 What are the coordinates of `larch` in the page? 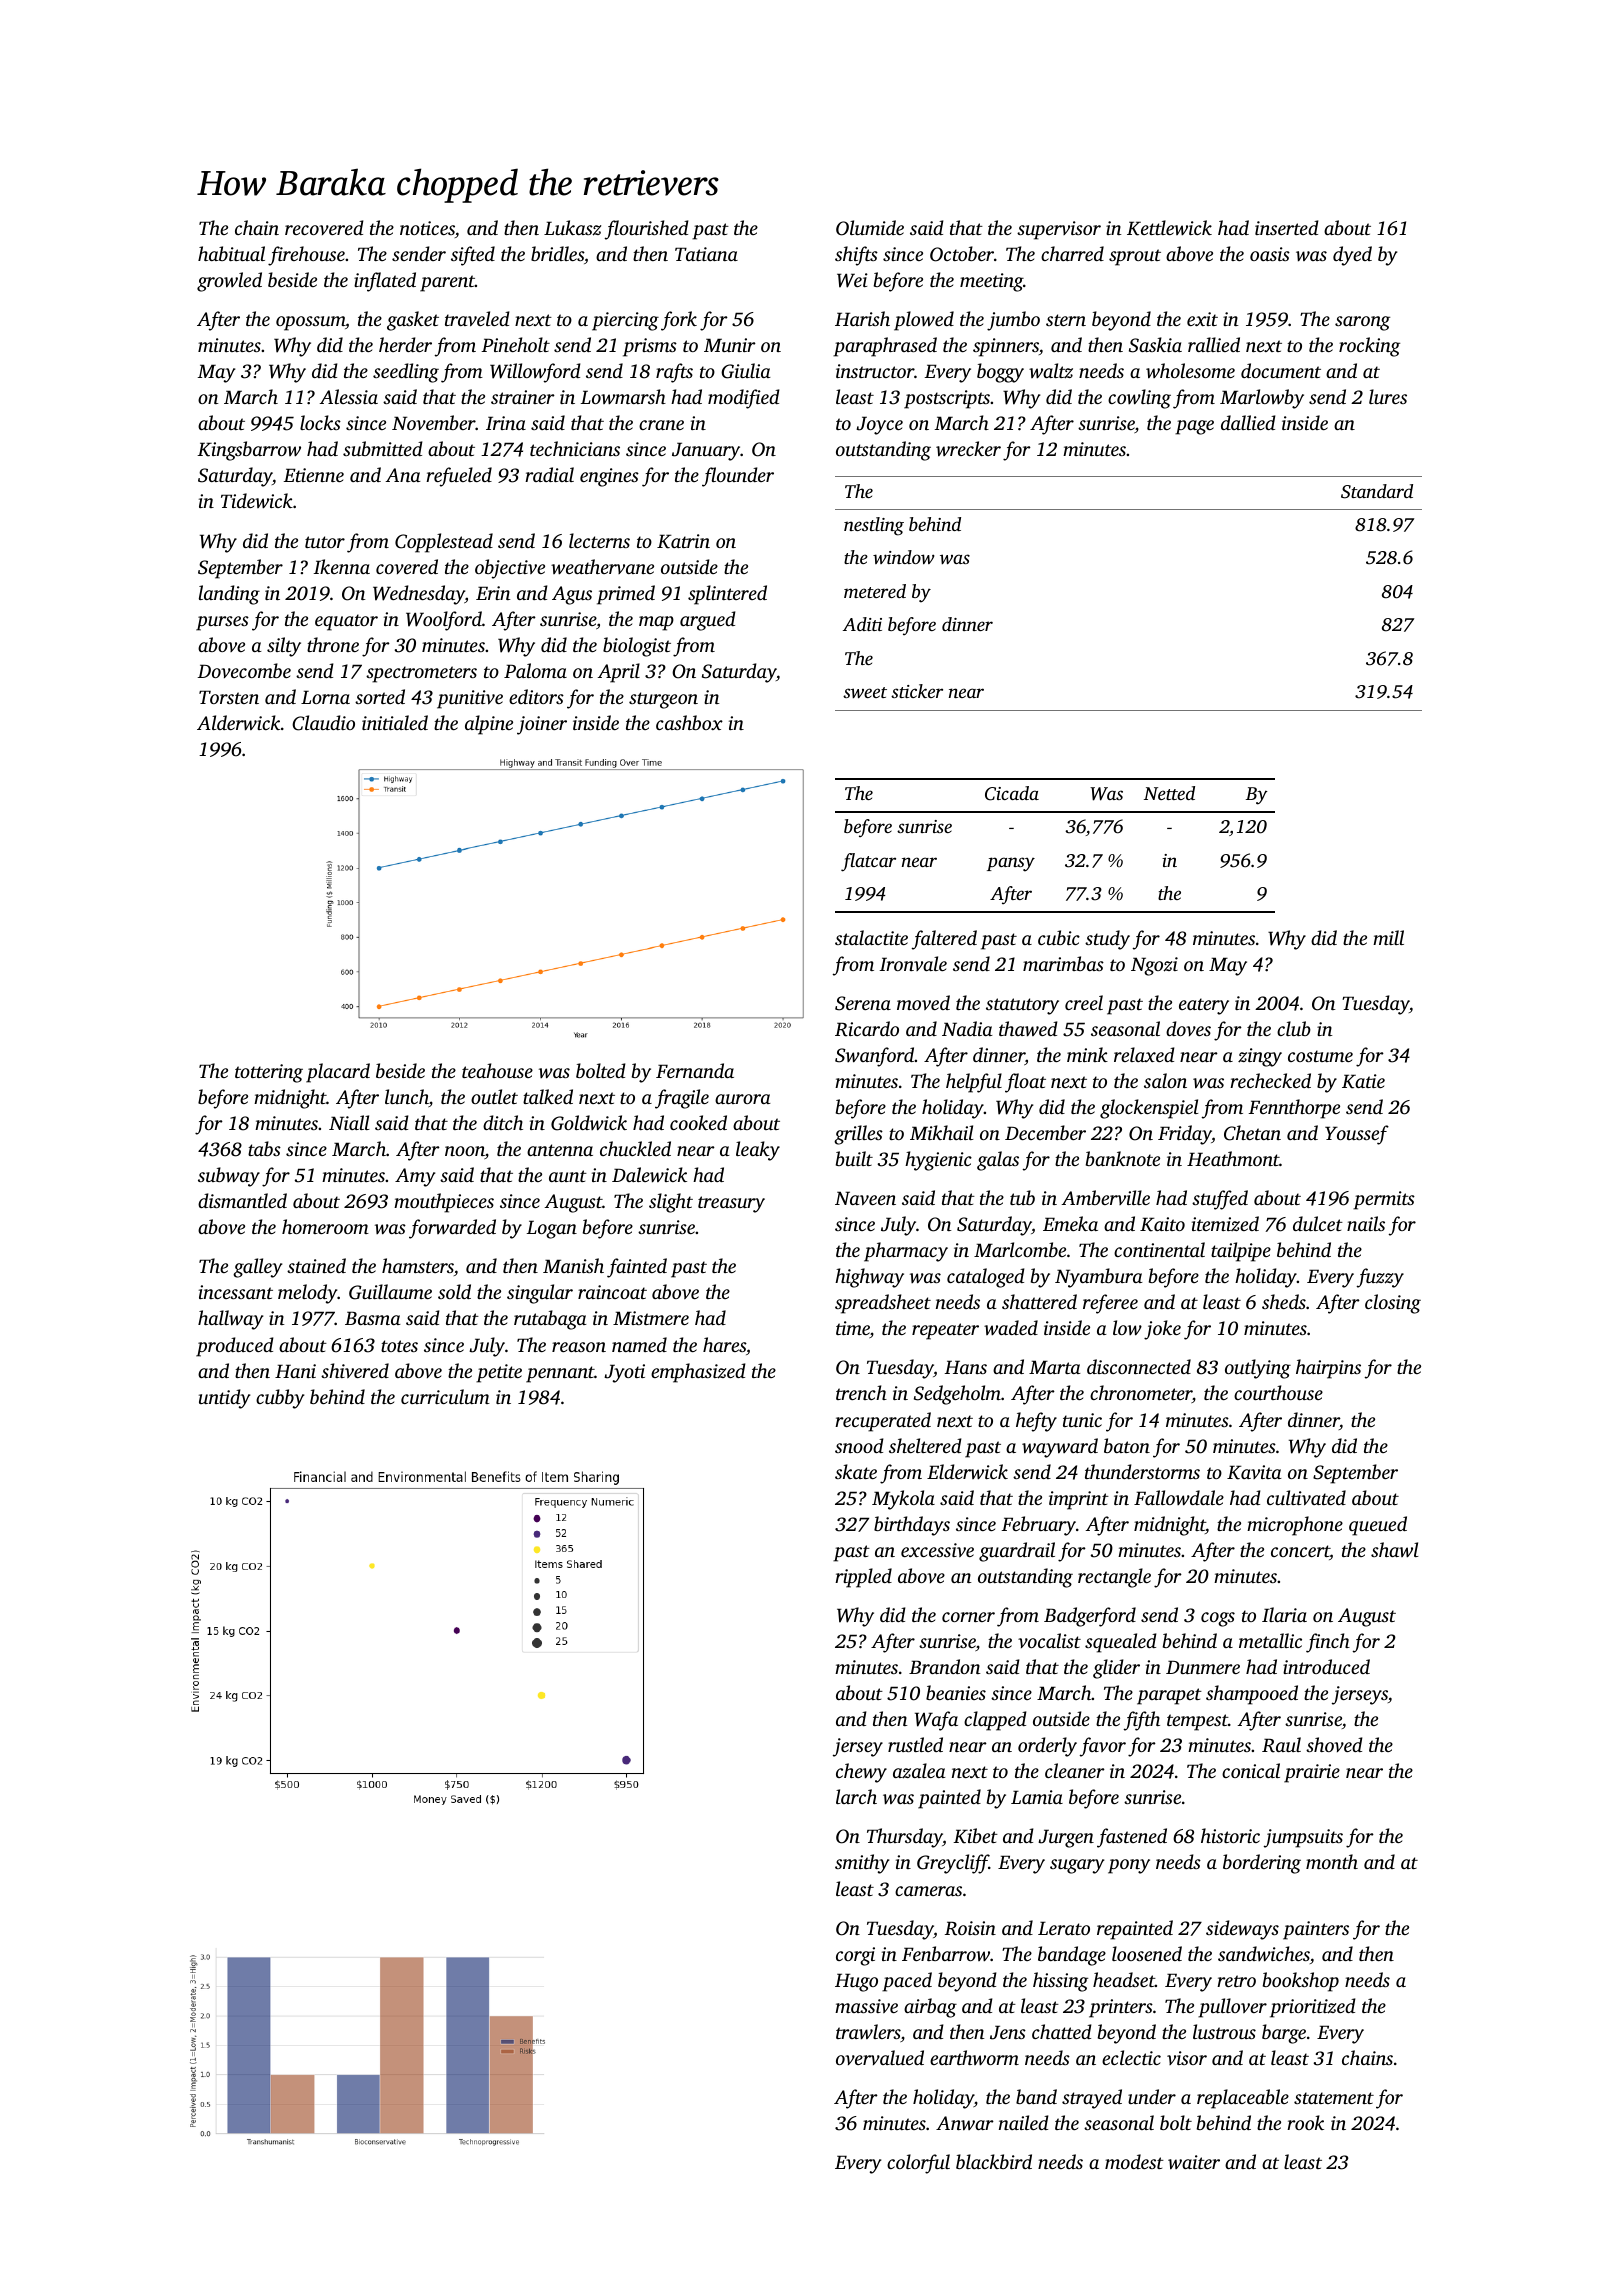 It's located at (856, 1796).
